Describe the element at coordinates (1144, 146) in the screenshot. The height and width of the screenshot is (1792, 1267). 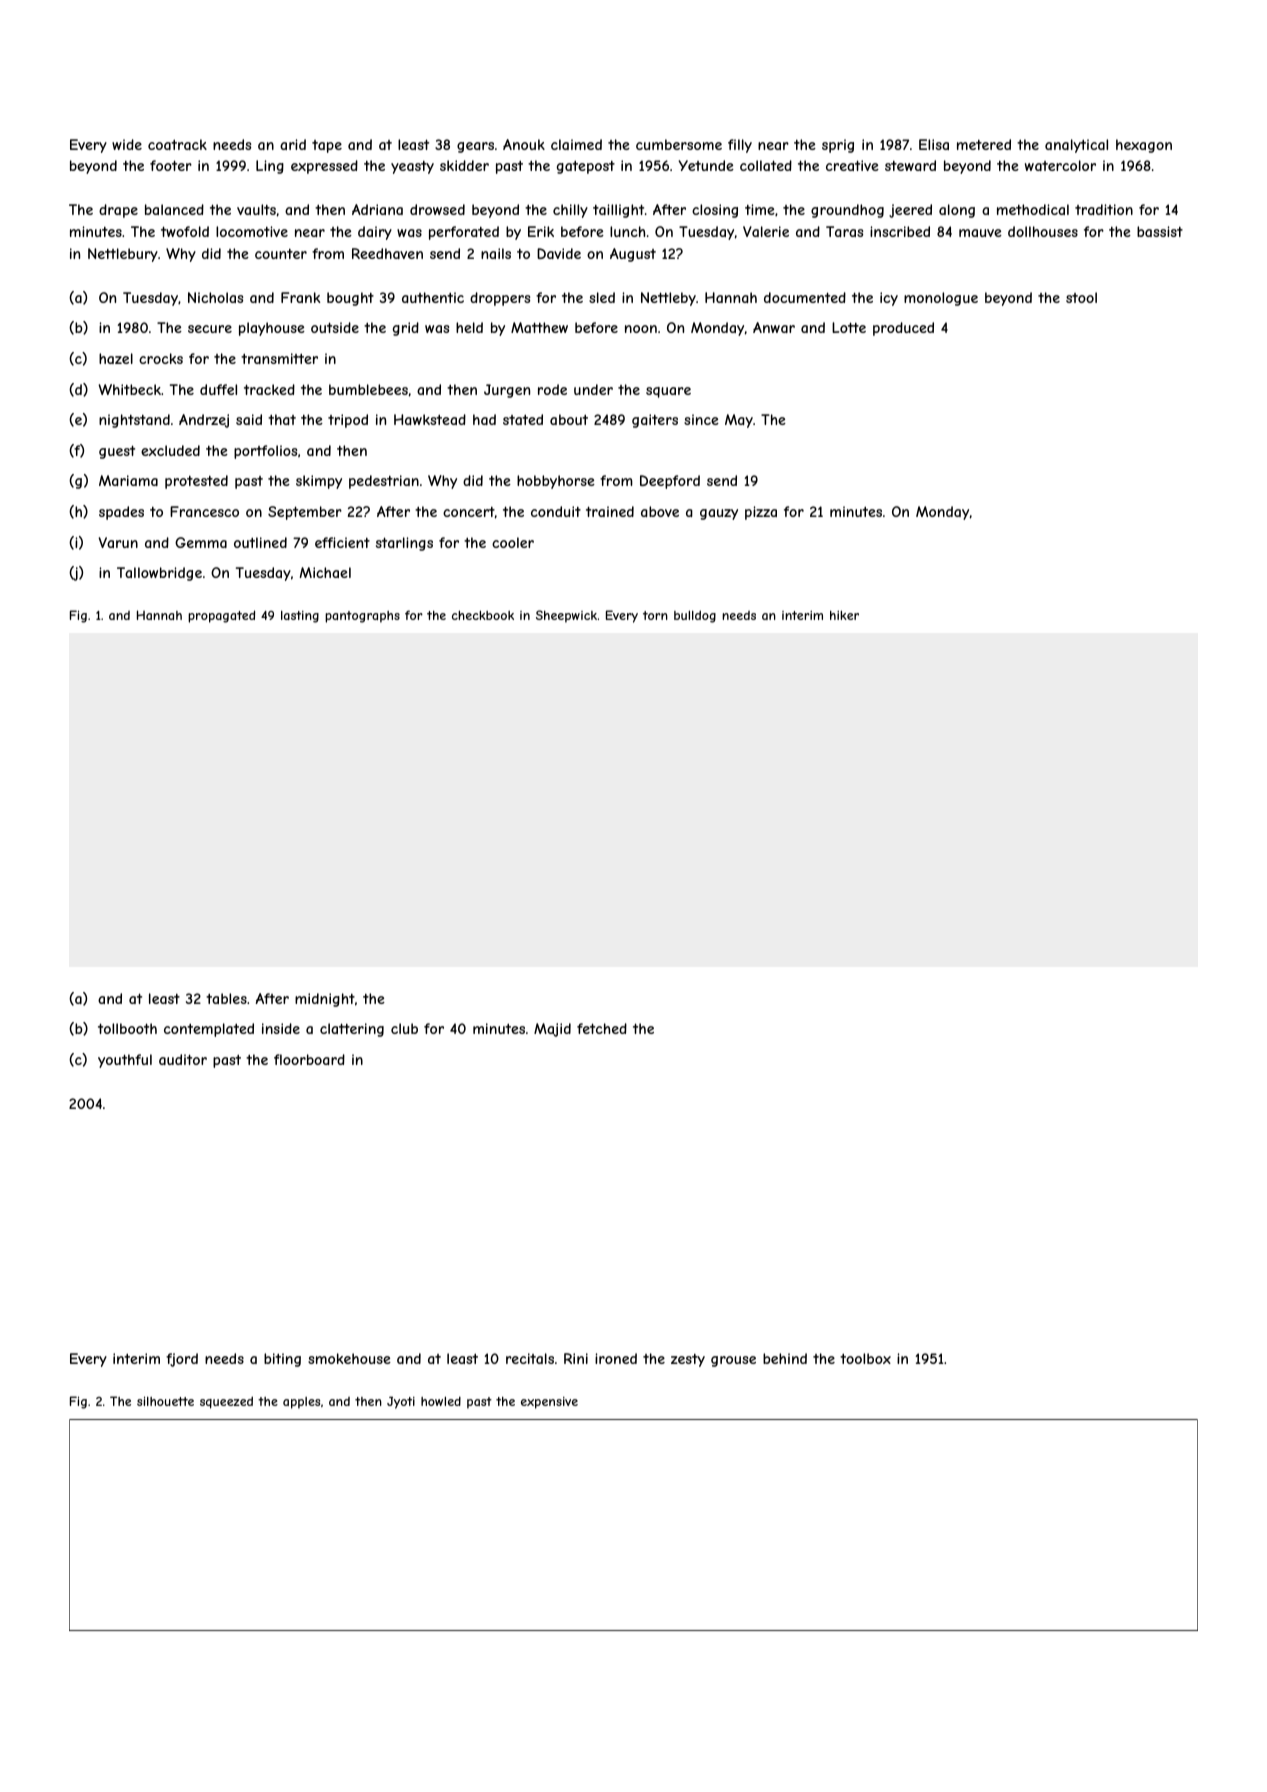
I see `hexagon` at that location.
